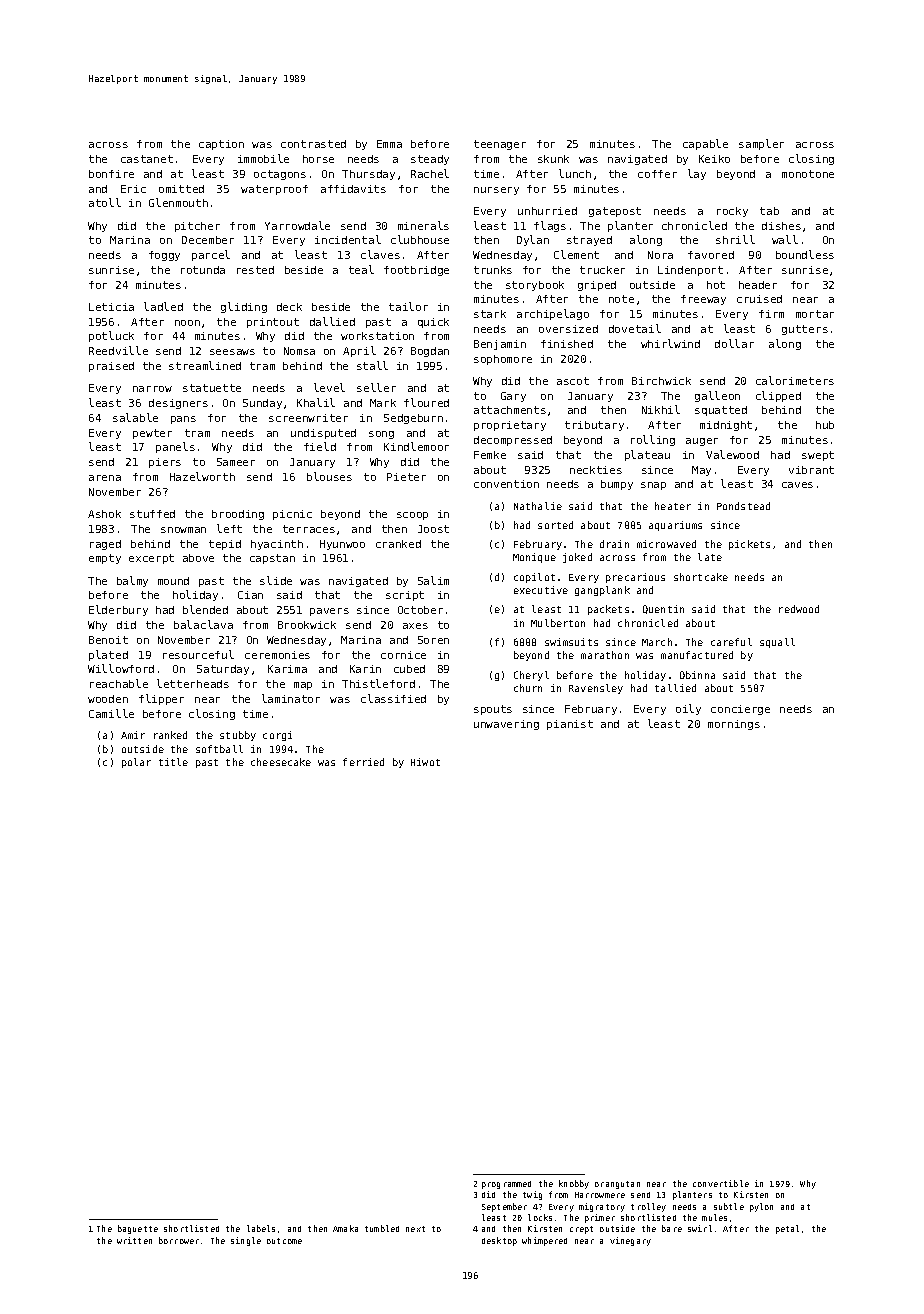  Describe the element at coordinates (105, 545) in the screenshot. I see `raged` at that location.
